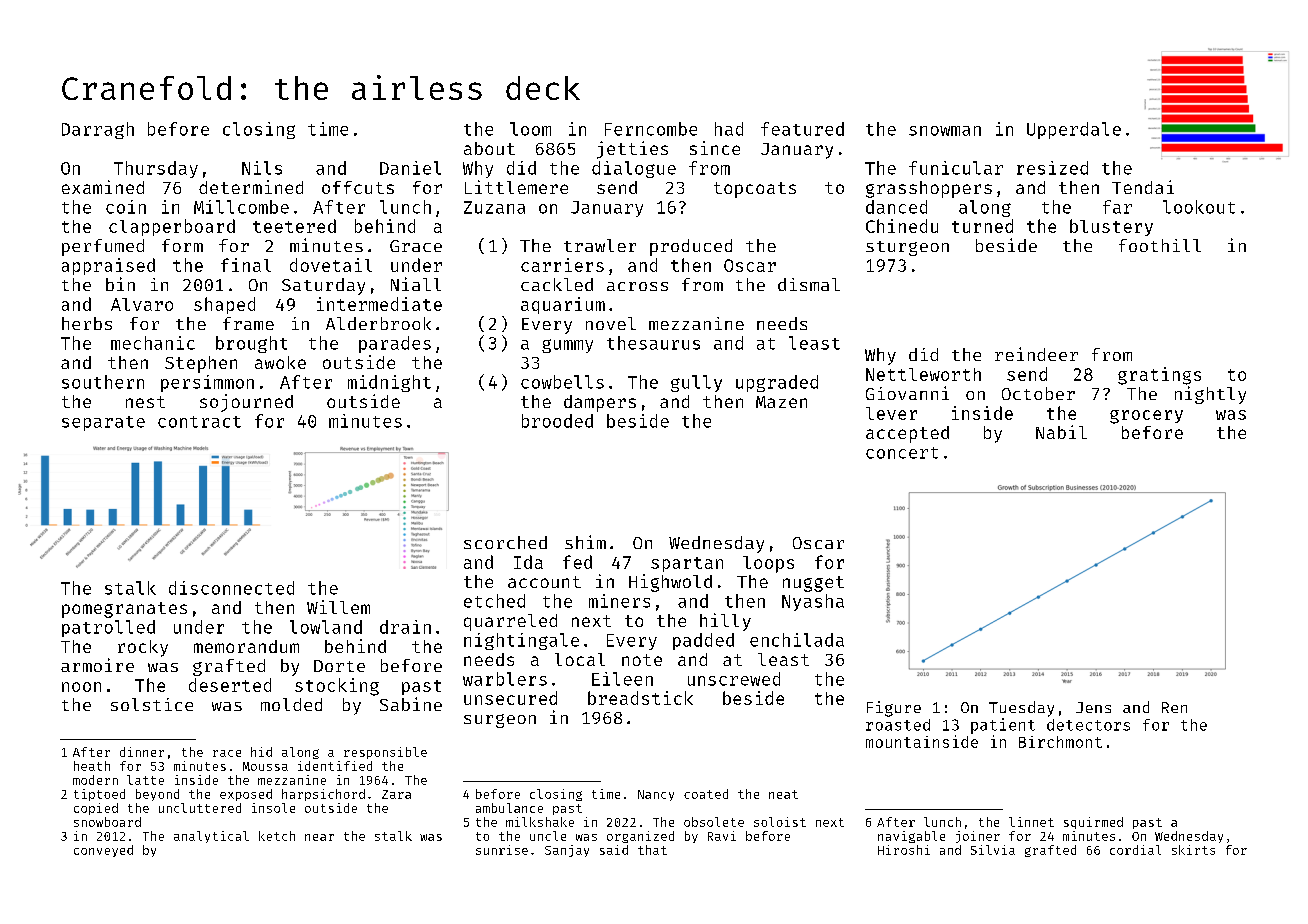 This screenshot has width=1308, height=924. Describe the element at coordinates (548, 836) in the screenshot. I see `uncle` at that location.
